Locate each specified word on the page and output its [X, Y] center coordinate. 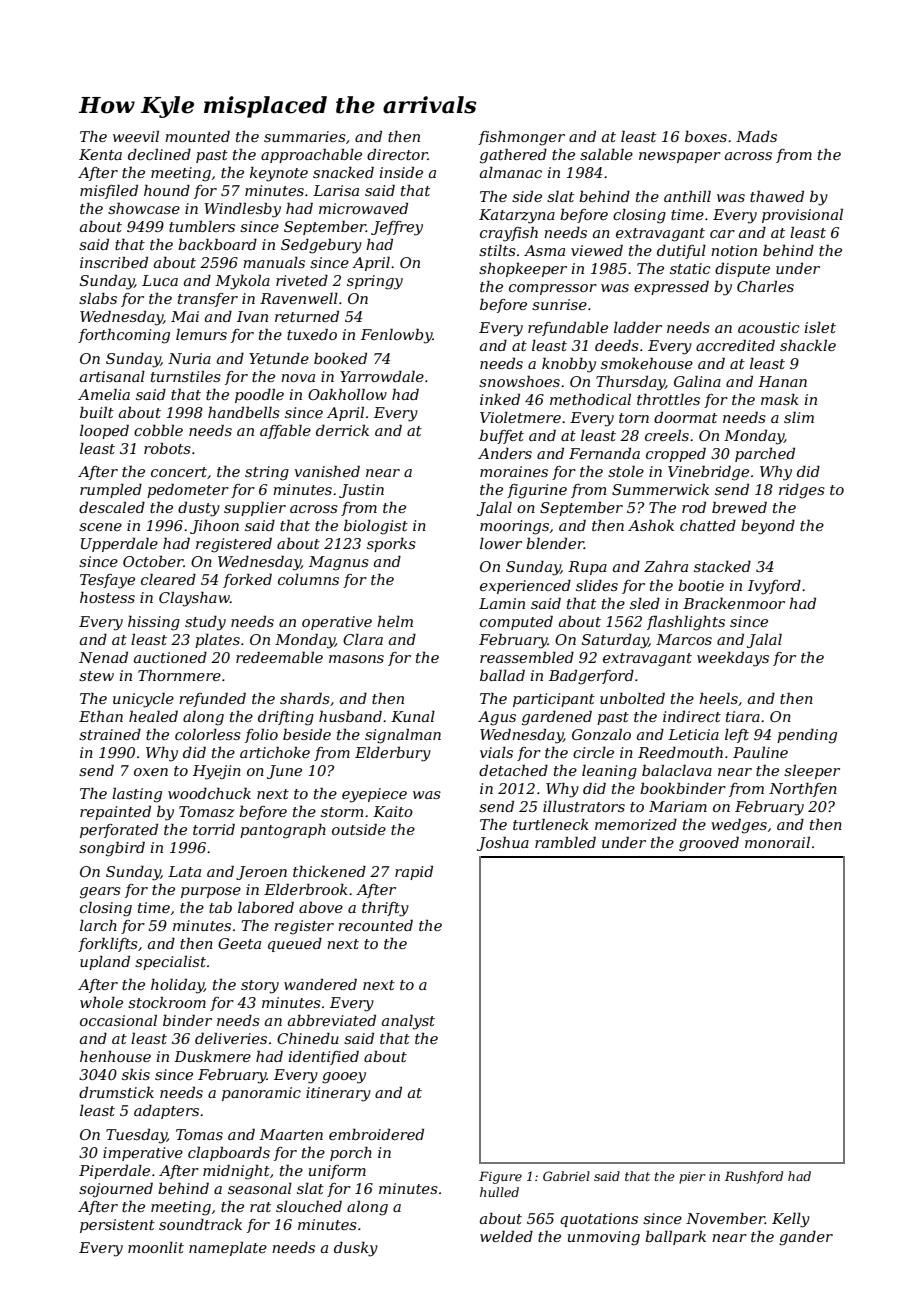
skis [136, 1074]
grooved [709, 844]
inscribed [114, 262]
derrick [342, 430]
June [284, 772]
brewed [739, 507]
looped [104, 431]
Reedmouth [680, 752]
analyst [408, 1022]
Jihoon [214, 527]
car [722, 234]
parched [765, 455]
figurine [537, 491]
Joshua [503, 843]
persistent [117, 1226]
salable [606, 154]
